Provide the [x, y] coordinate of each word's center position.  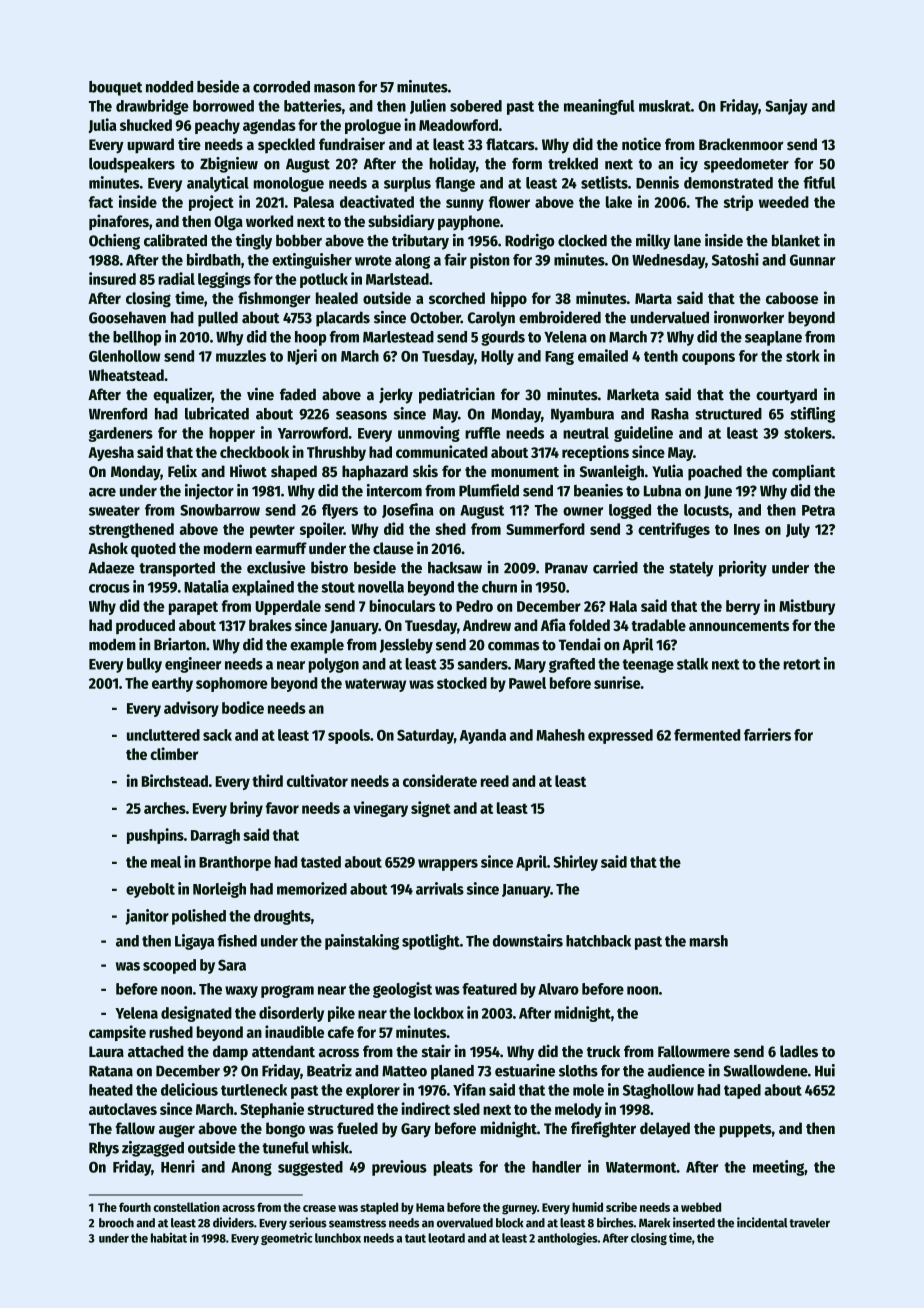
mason [334, 88]
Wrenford [118, 414]
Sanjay [786, 107]
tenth [661, 356]
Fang [559, 358]
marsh [708, 941]
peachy [217, 126]
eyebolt [150, 890]
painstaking [362, 942]
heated [111, 1090]
